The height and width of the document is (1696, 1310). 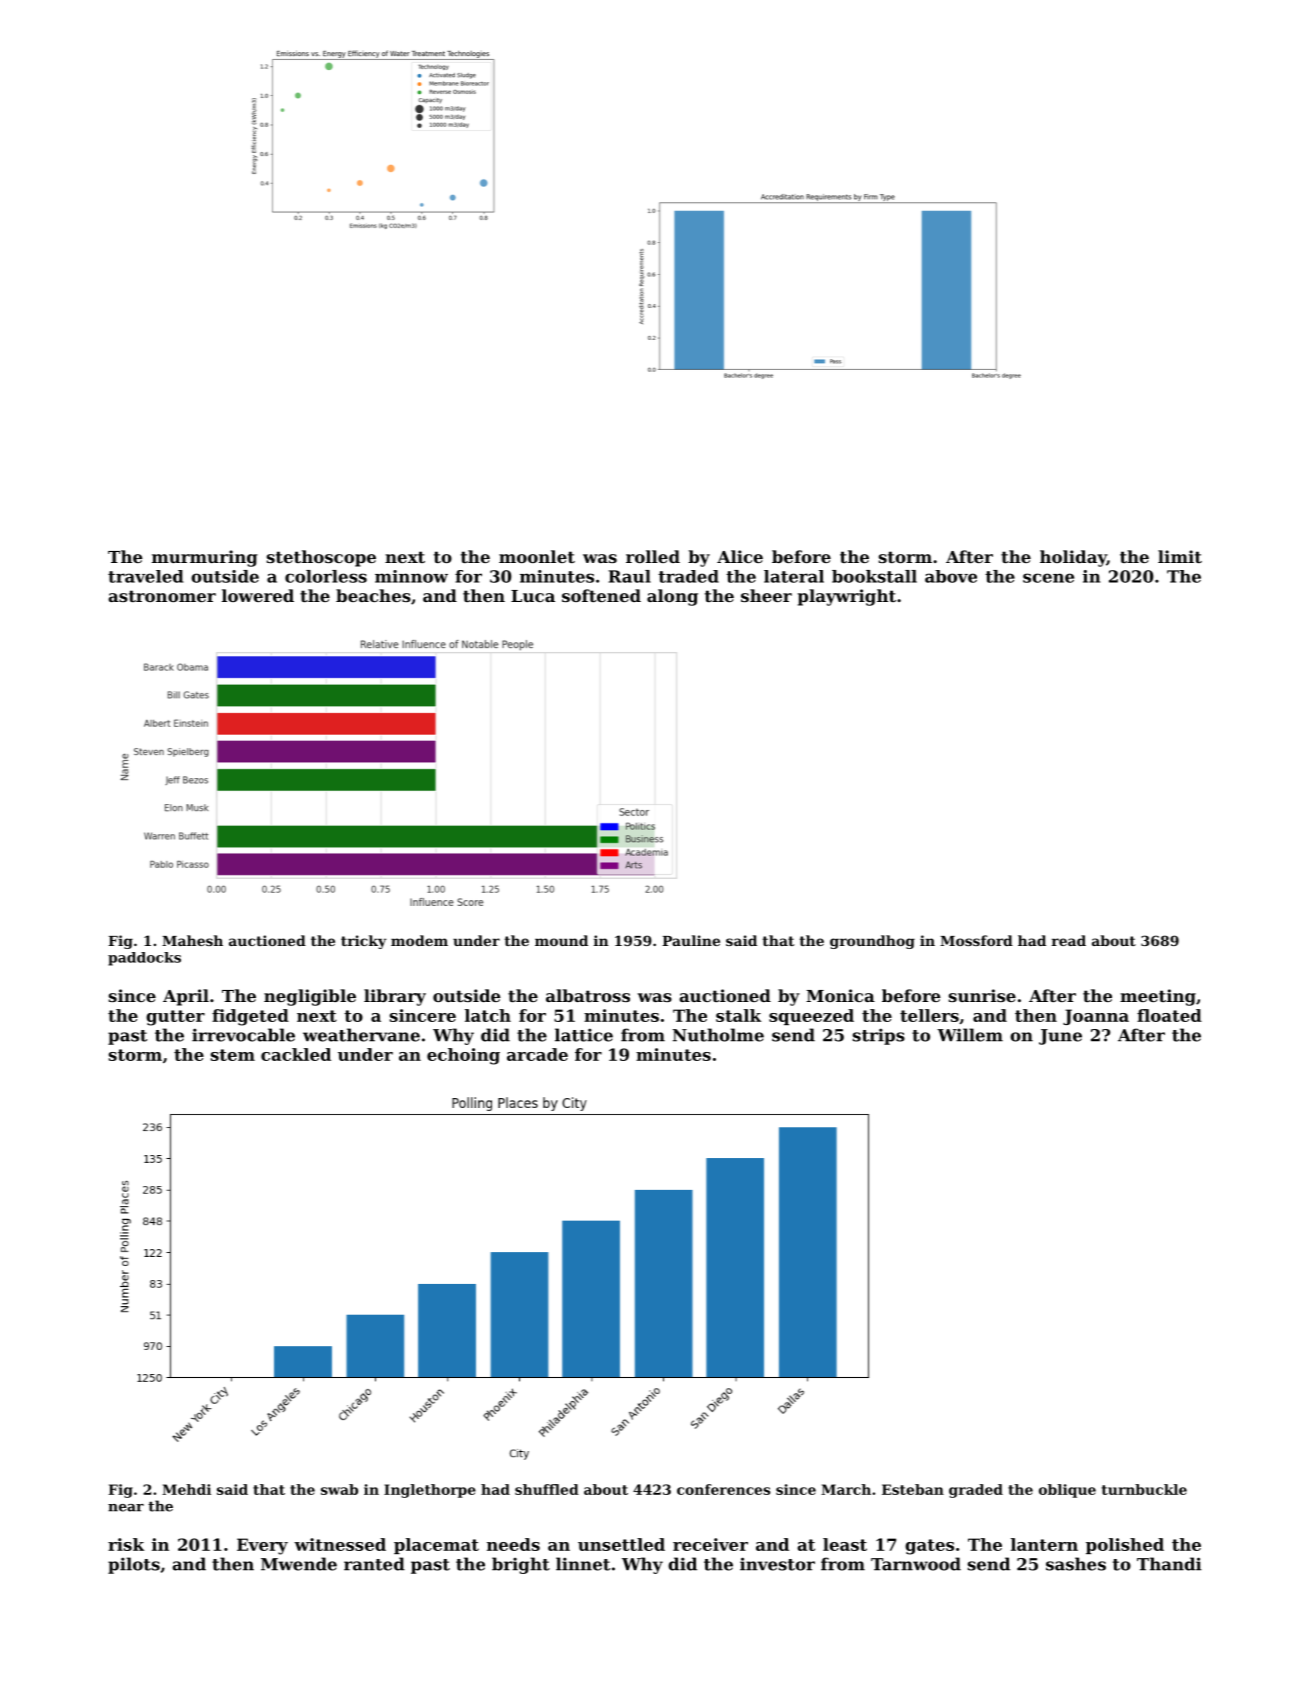 I want to click on stethoscope, so click(x=321, y=558).
